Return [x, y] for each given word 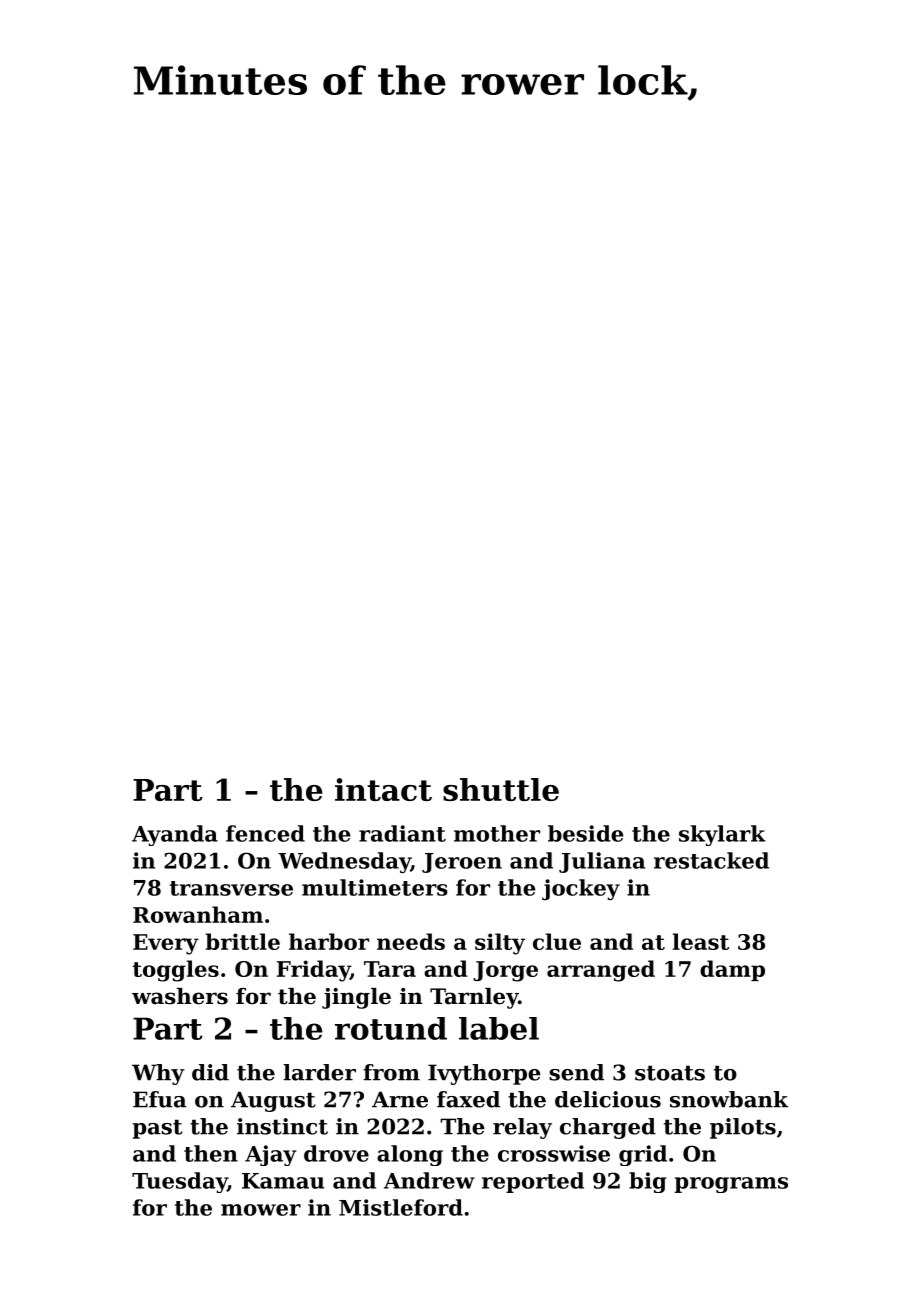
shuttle [501, 789]
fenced [265, 833]
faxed [468, 1099]
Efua [160, 1099]
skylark [722, 835]
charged [608, 1128]
